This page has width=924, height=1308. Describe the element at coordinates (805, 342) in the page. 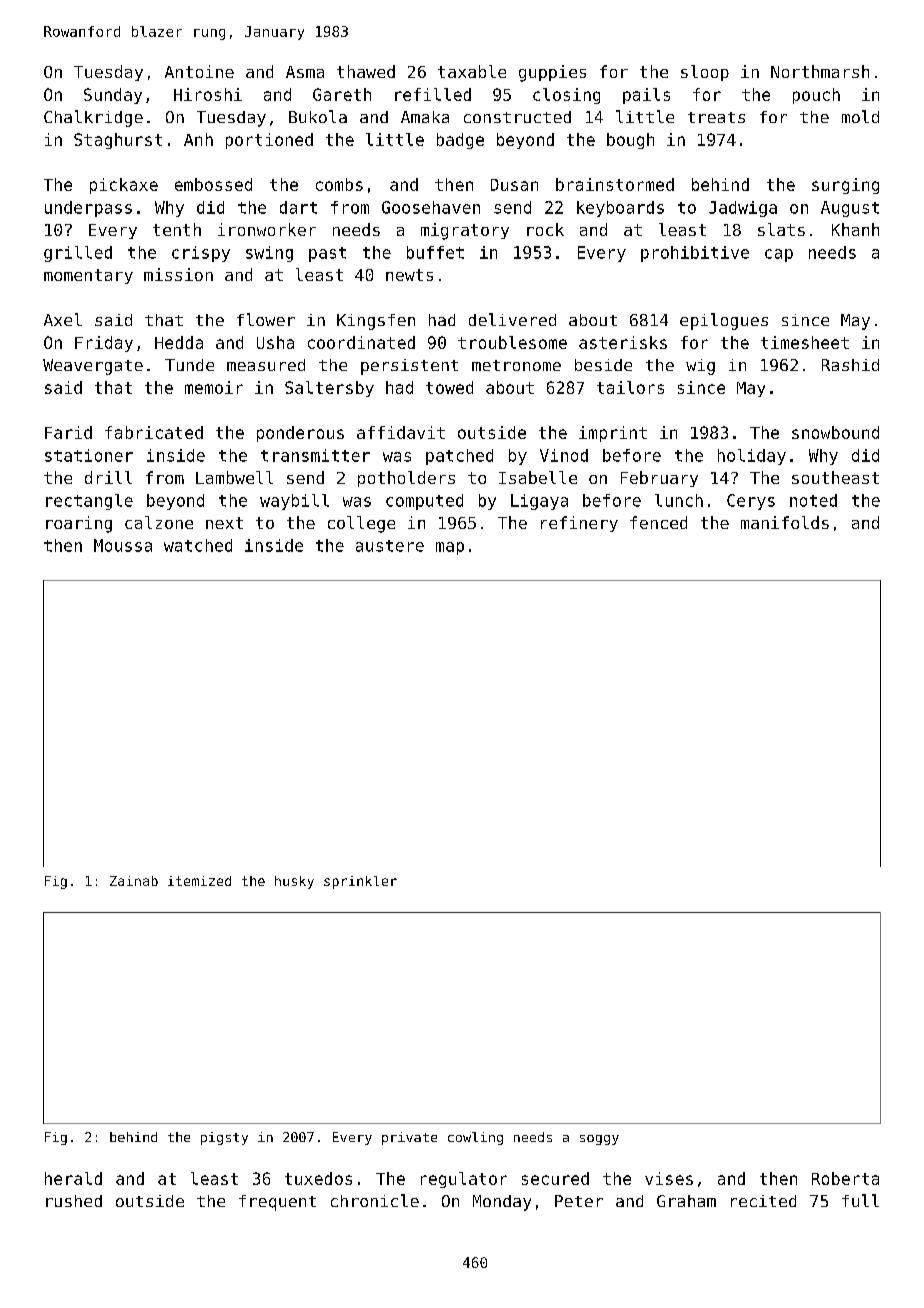

I see `timesheet` at that location.
